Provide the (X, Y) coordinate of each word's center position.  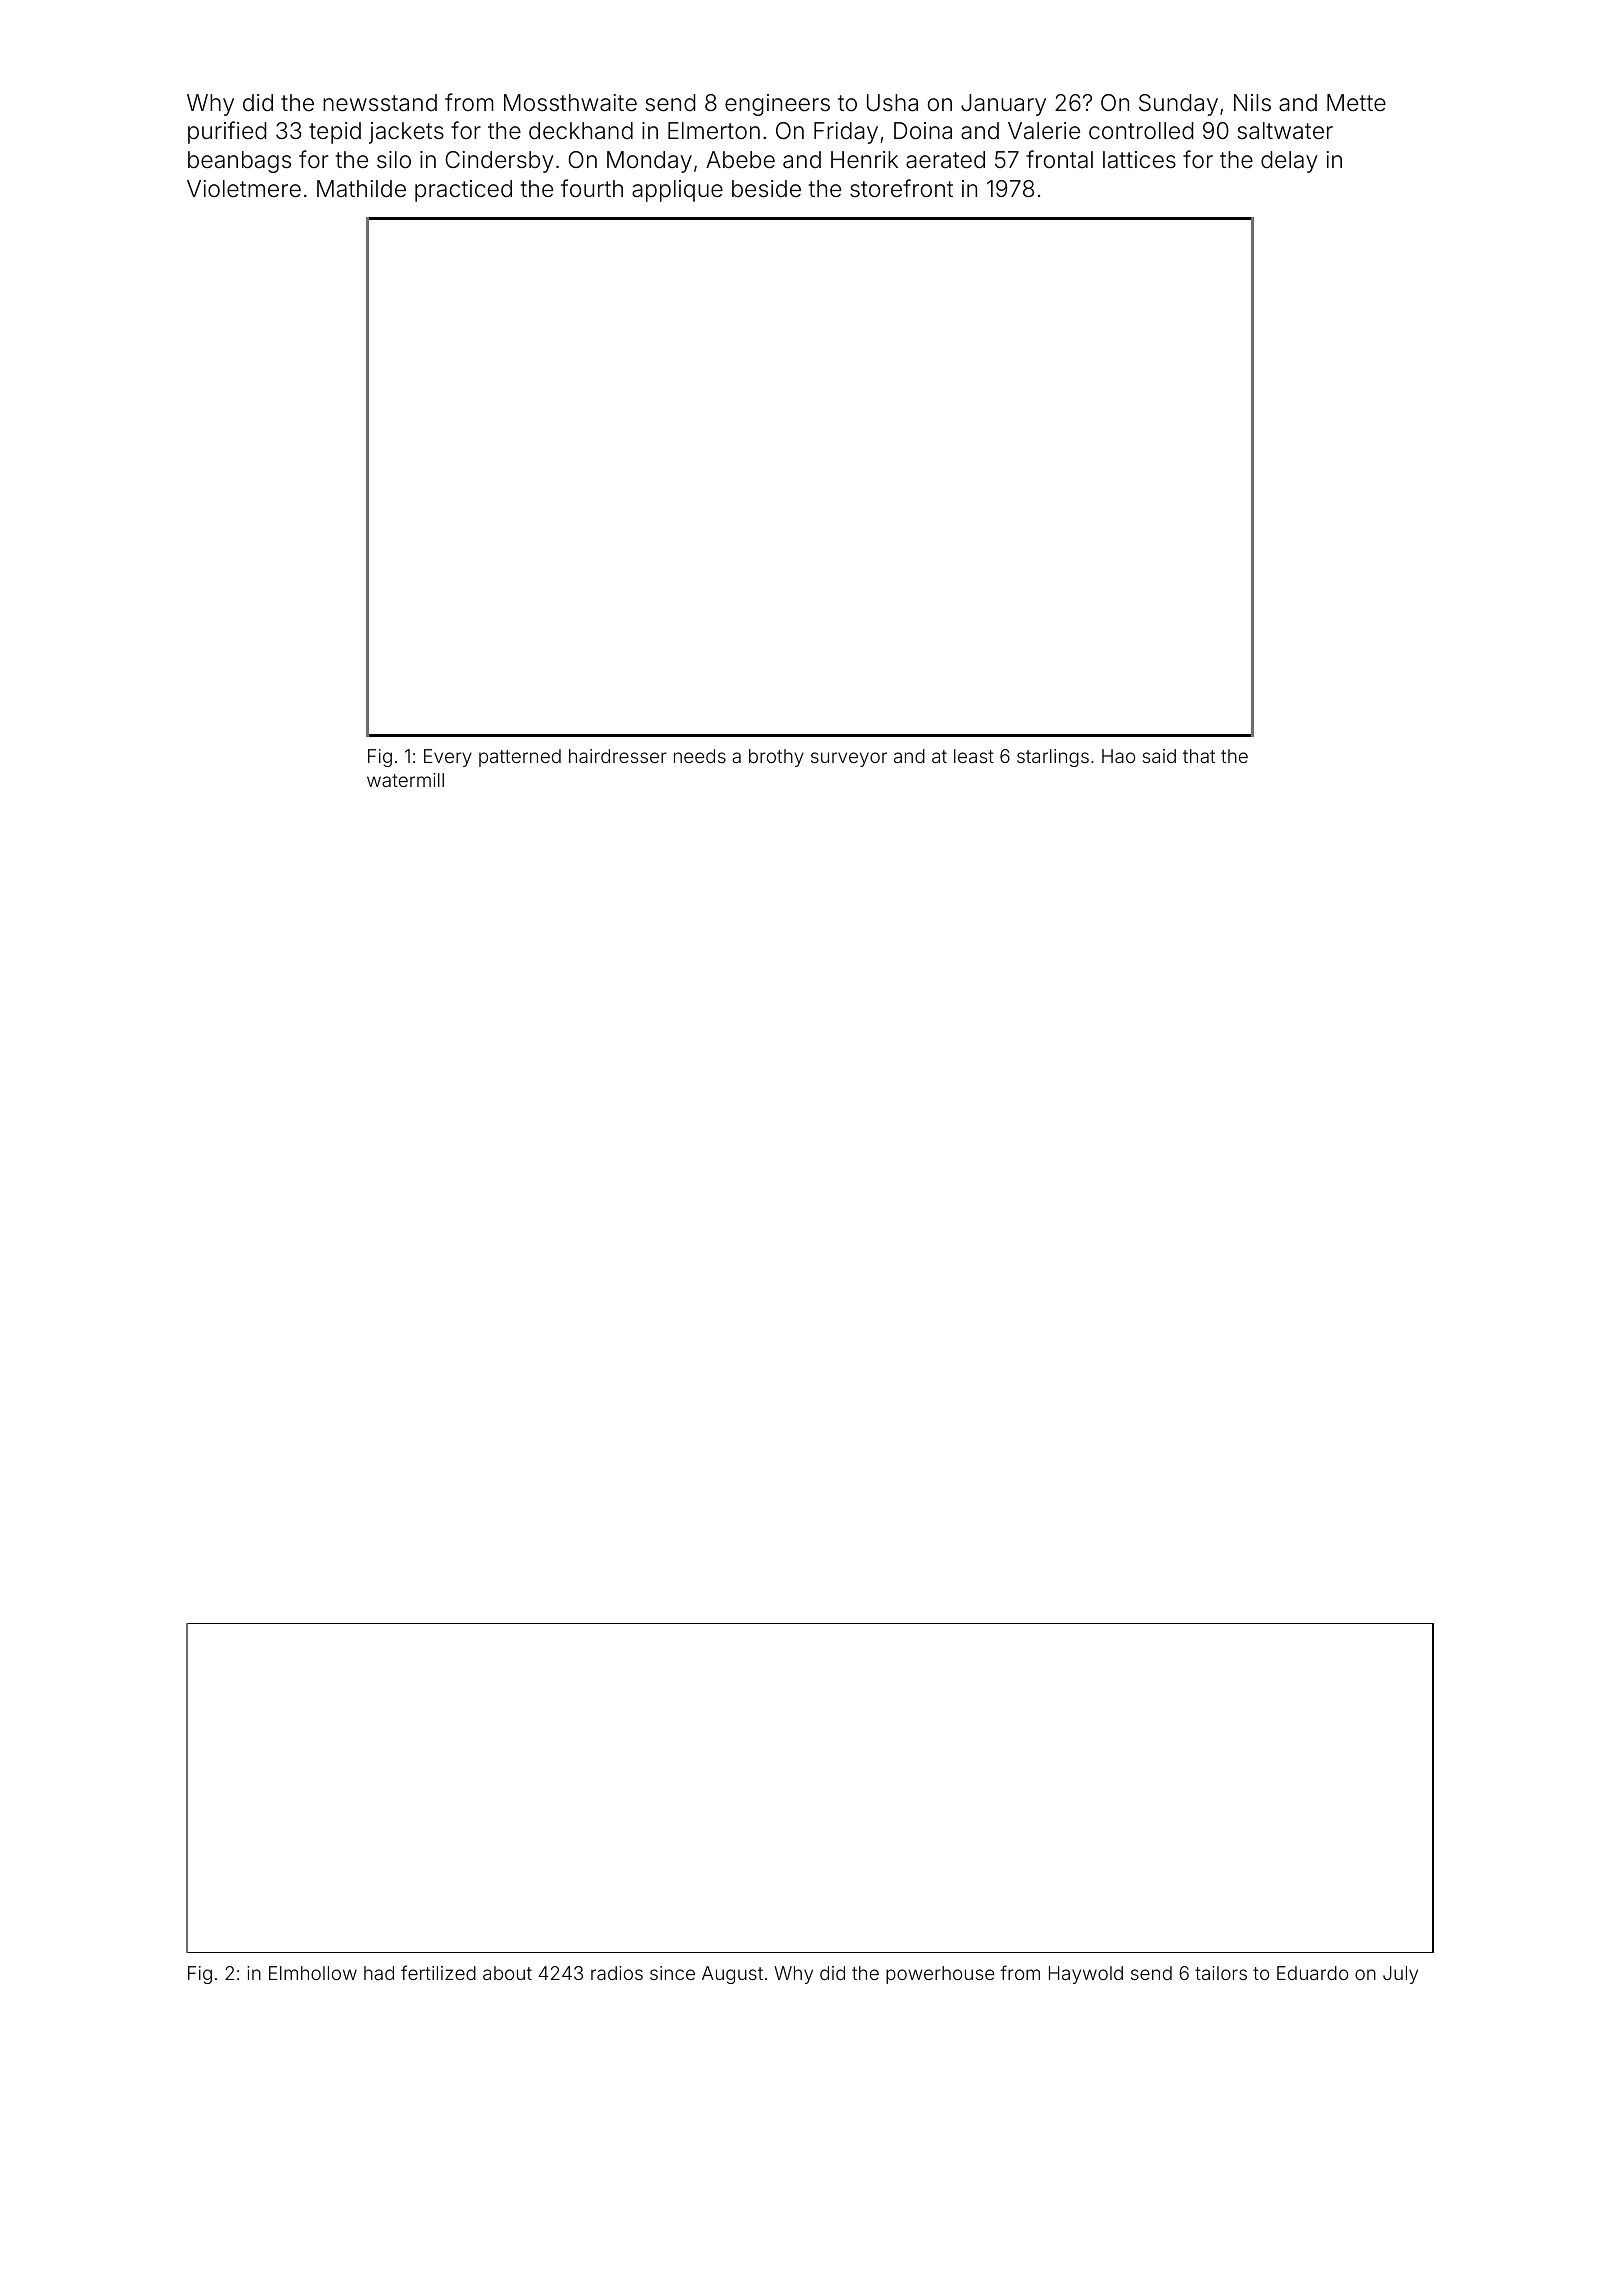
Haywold (1086, 1975)
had (379, 1973)
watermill (405, 780)
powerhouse (940, 1975)
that (1199, 756)
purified (227, 132)
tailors (1221, 1973)
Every (448, 758)
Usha (892, 103)
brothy (776, 758)
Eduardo (1312, 1973)
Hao (1118, 756)
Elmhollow (313, 1973)
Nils (1252, 103)
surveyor (849, 759)
